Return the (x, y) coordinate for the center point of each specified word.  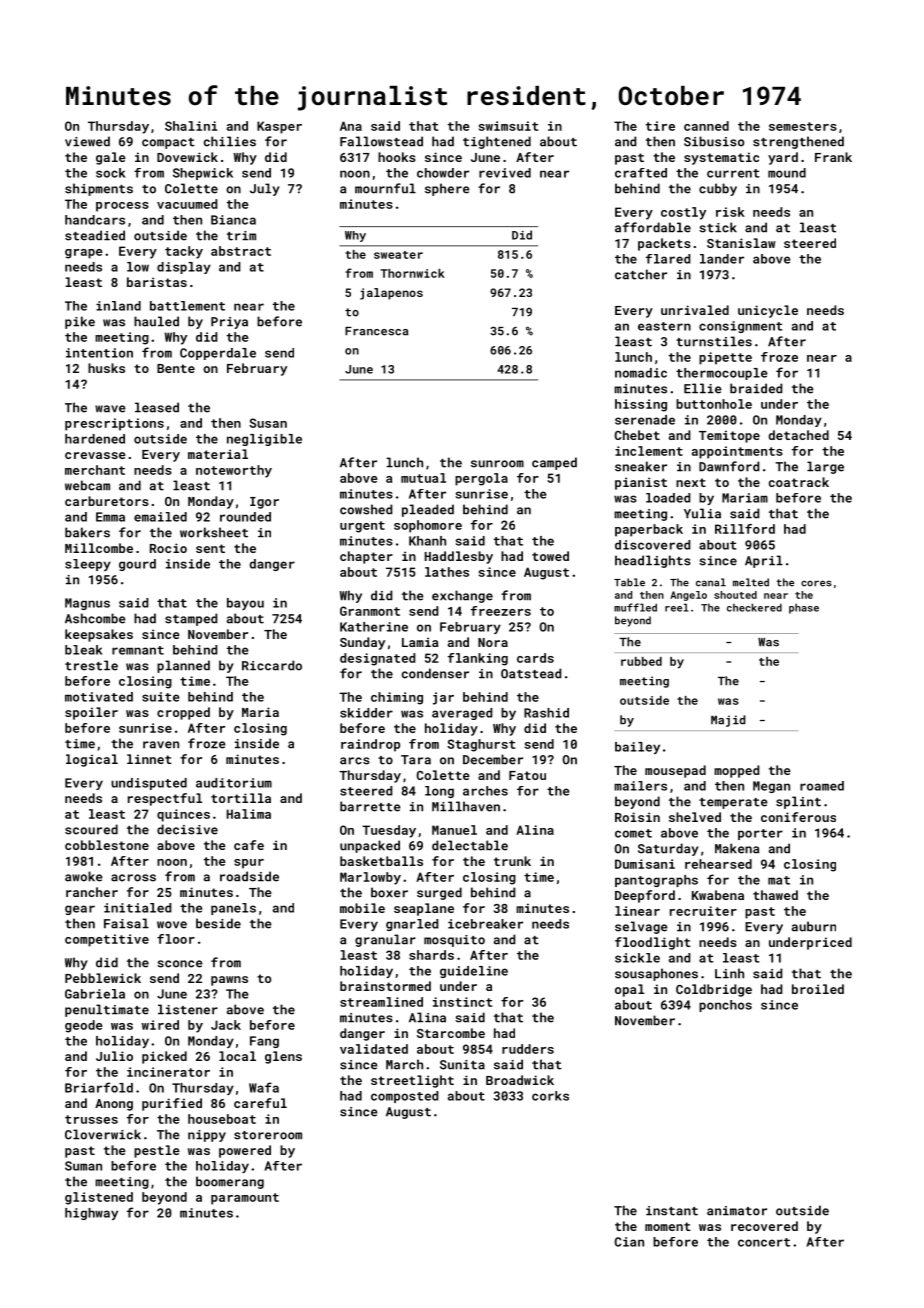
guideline (474, 972)
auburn (814, 926)
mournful (385, 188)
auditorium (234, 783)
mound (787, 173)
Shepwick (203, 174)
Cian (629, 1242)
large (825, 467)
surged (439, 893)
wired (160, 1025)
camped (554, 463)
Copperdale (218, 354)
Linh (729, 973)
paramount (245, 1199)
